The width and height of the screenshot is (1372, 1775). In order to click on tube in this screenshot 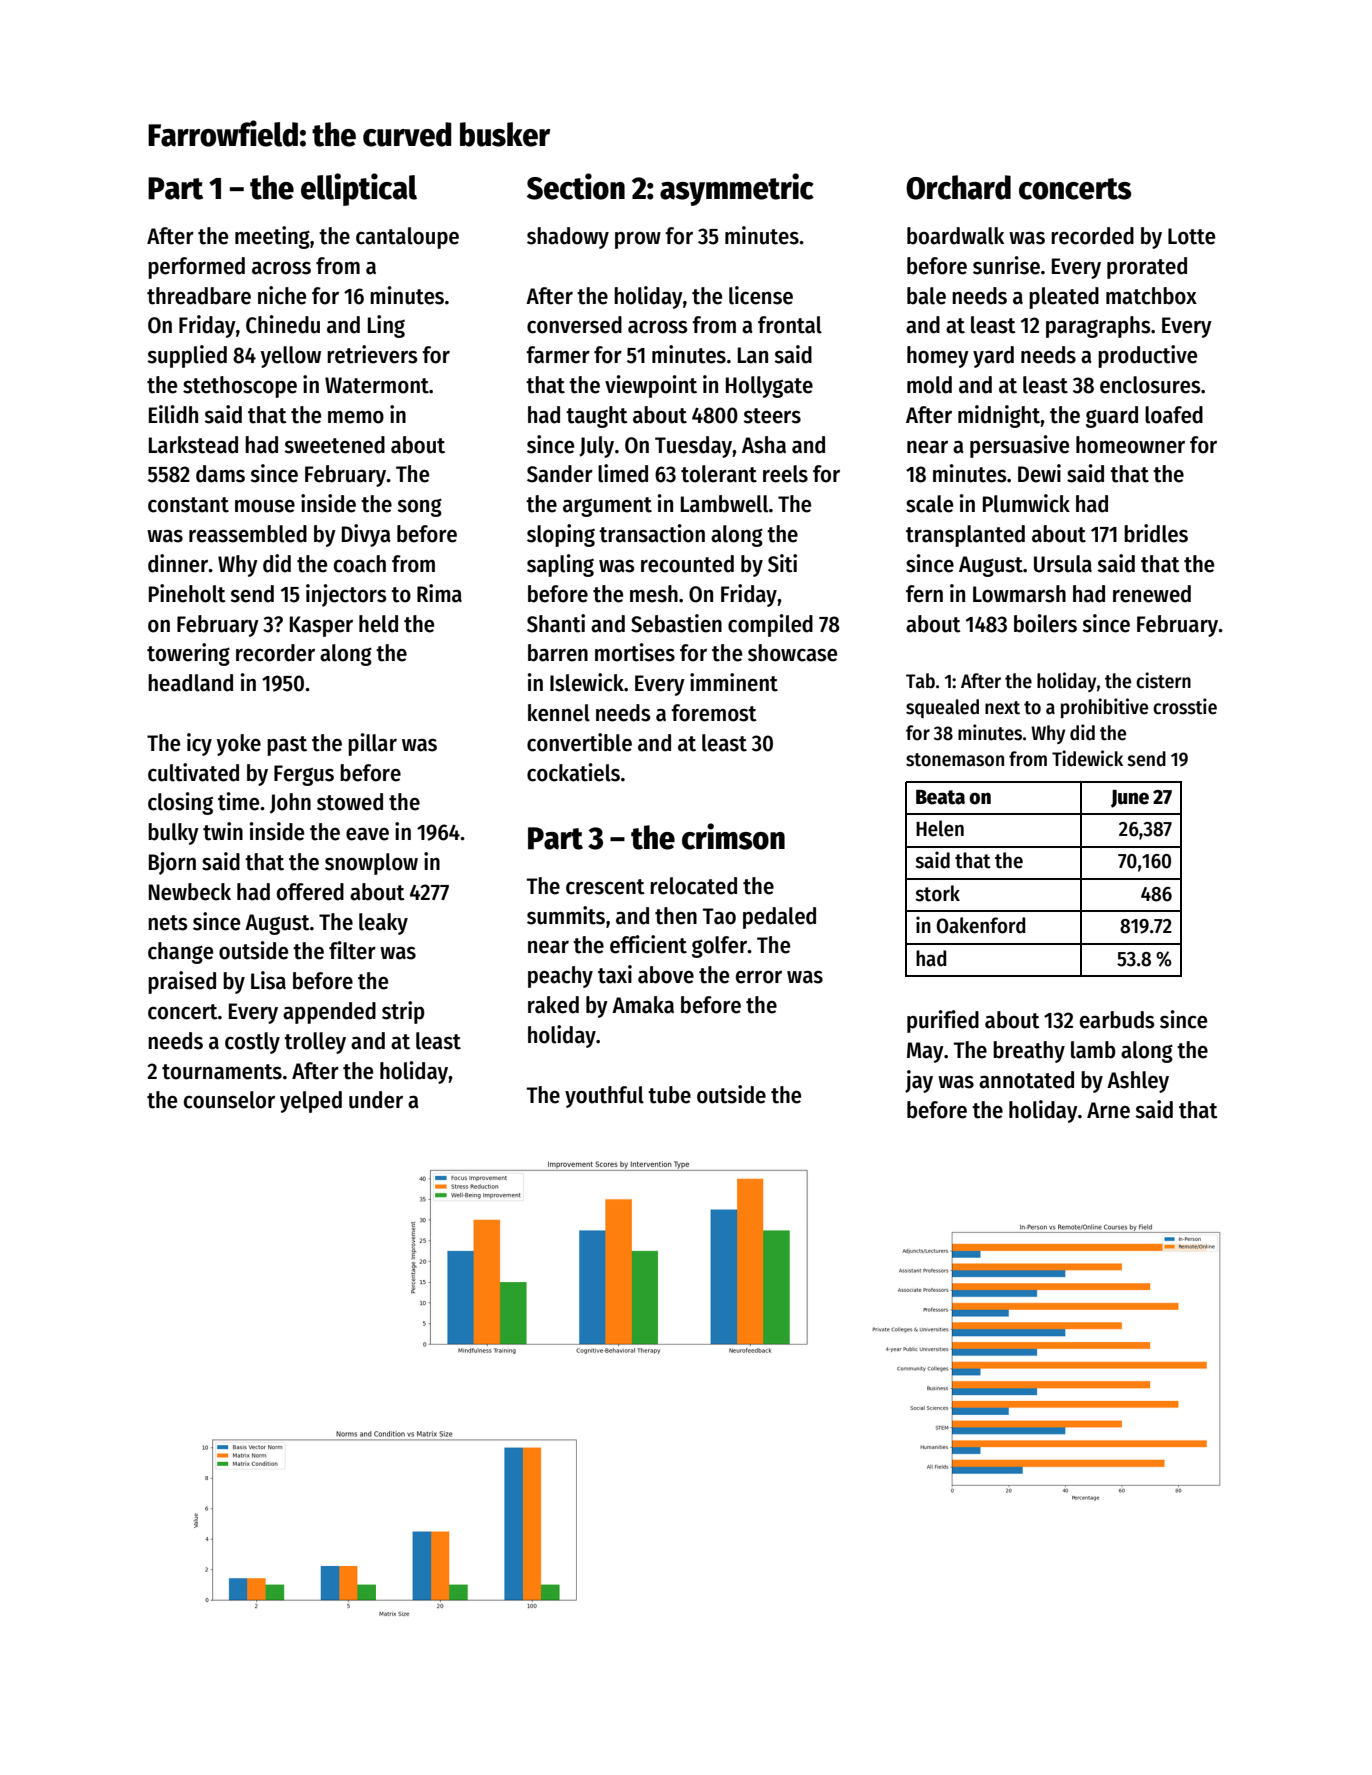, I will do `click(669, 1095)`.
